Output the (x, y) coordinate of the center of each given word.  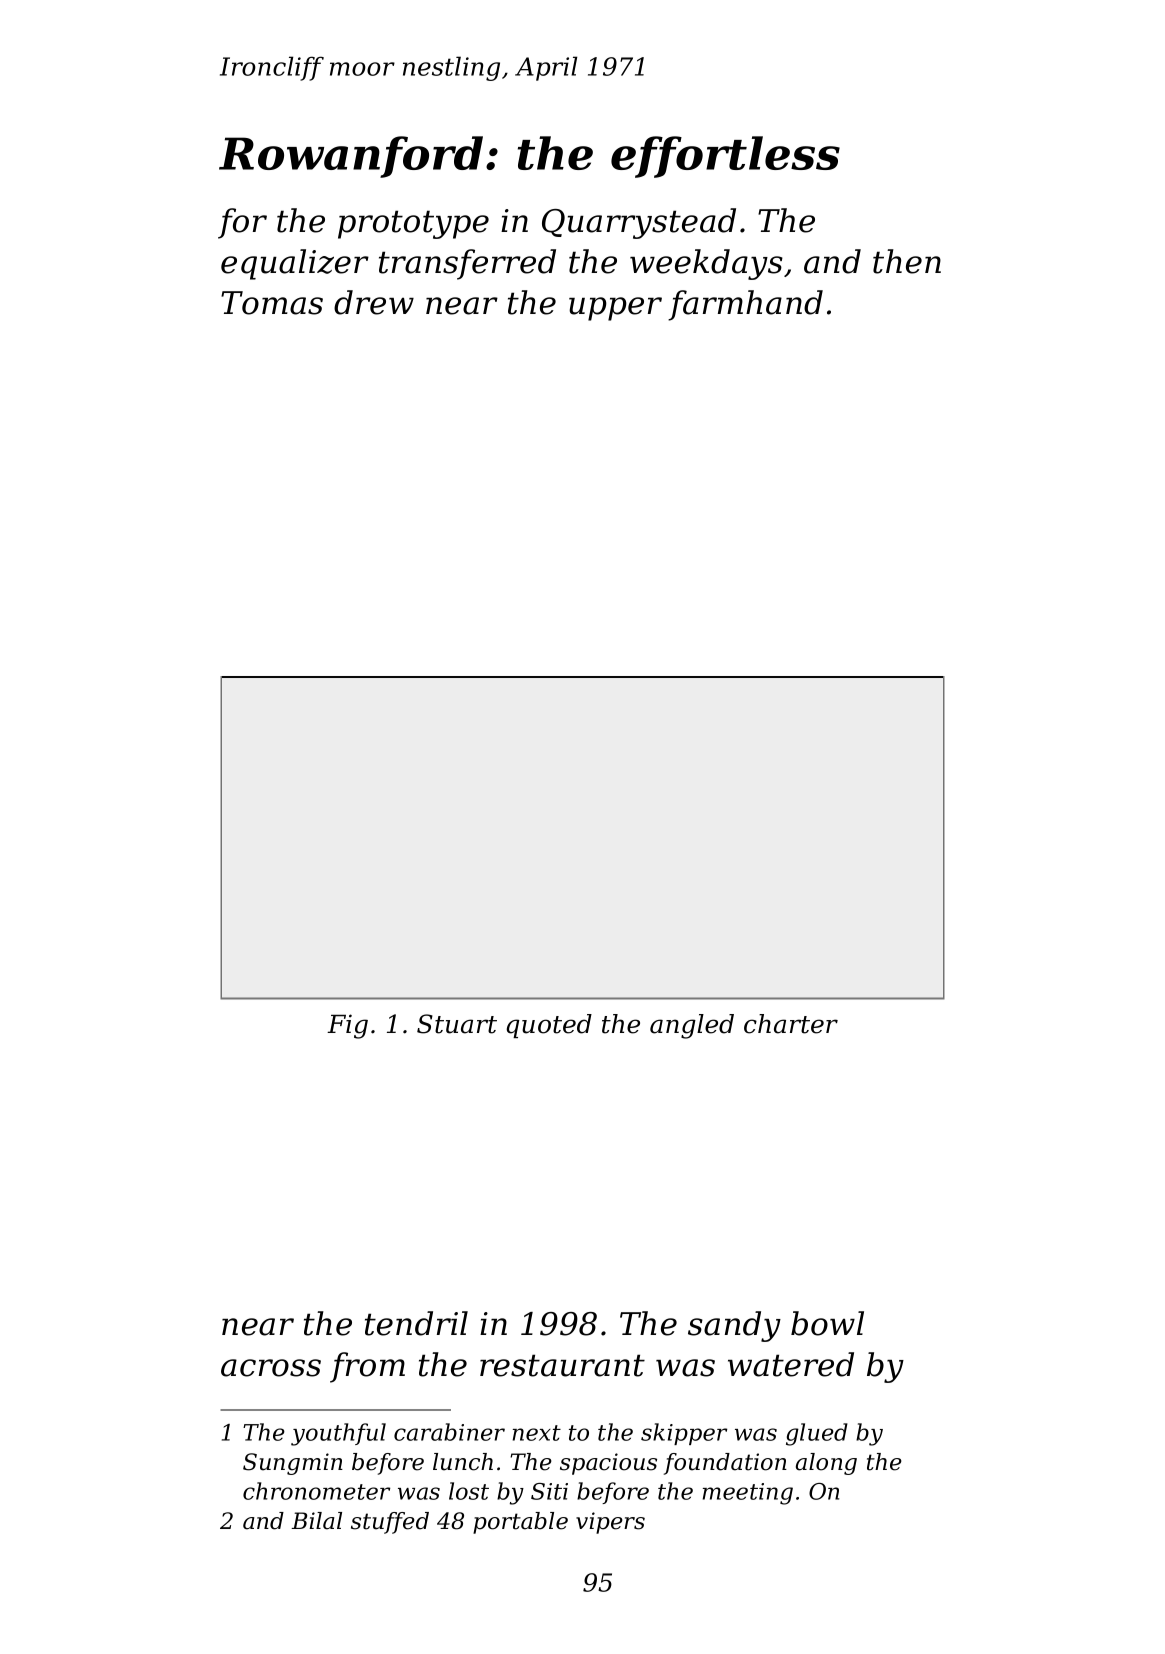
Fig (347, 1026)
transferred (467, 264)
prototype (413, 224)
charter (791, 1024)
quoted (549, 1026)
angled (692, 1026)
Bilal (316, 1521)
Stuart (457, 1024)
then (907, 261)
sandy (734, 1326)
